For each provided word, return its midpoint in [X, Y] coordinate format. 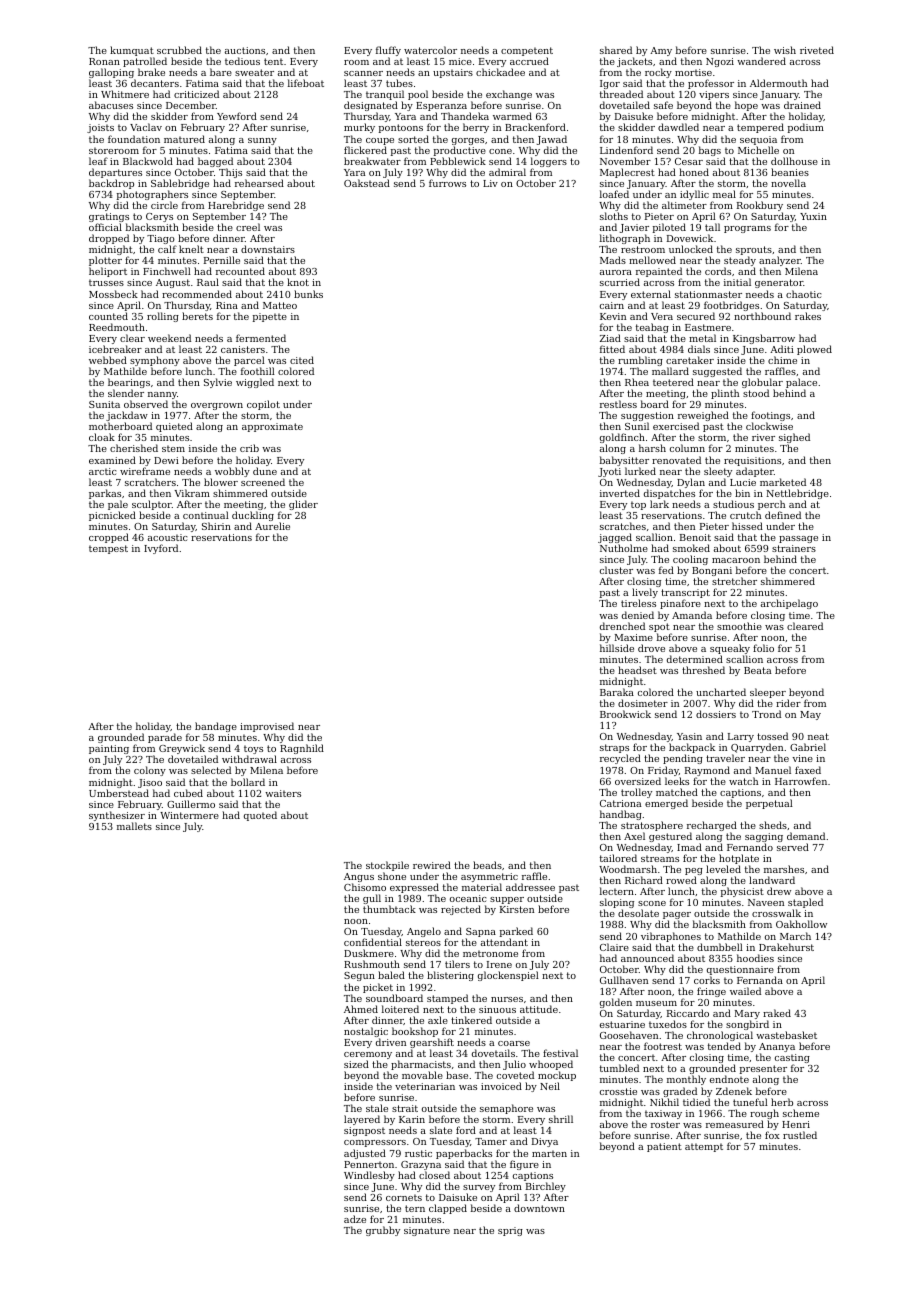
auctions [245, 50]
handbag [621, 815]
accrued [529, 61]
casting [792, 1059]
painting [109, 750]
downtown [539, 1208]
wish [785, 50]
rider [788, 703]
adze [355, 1219]
